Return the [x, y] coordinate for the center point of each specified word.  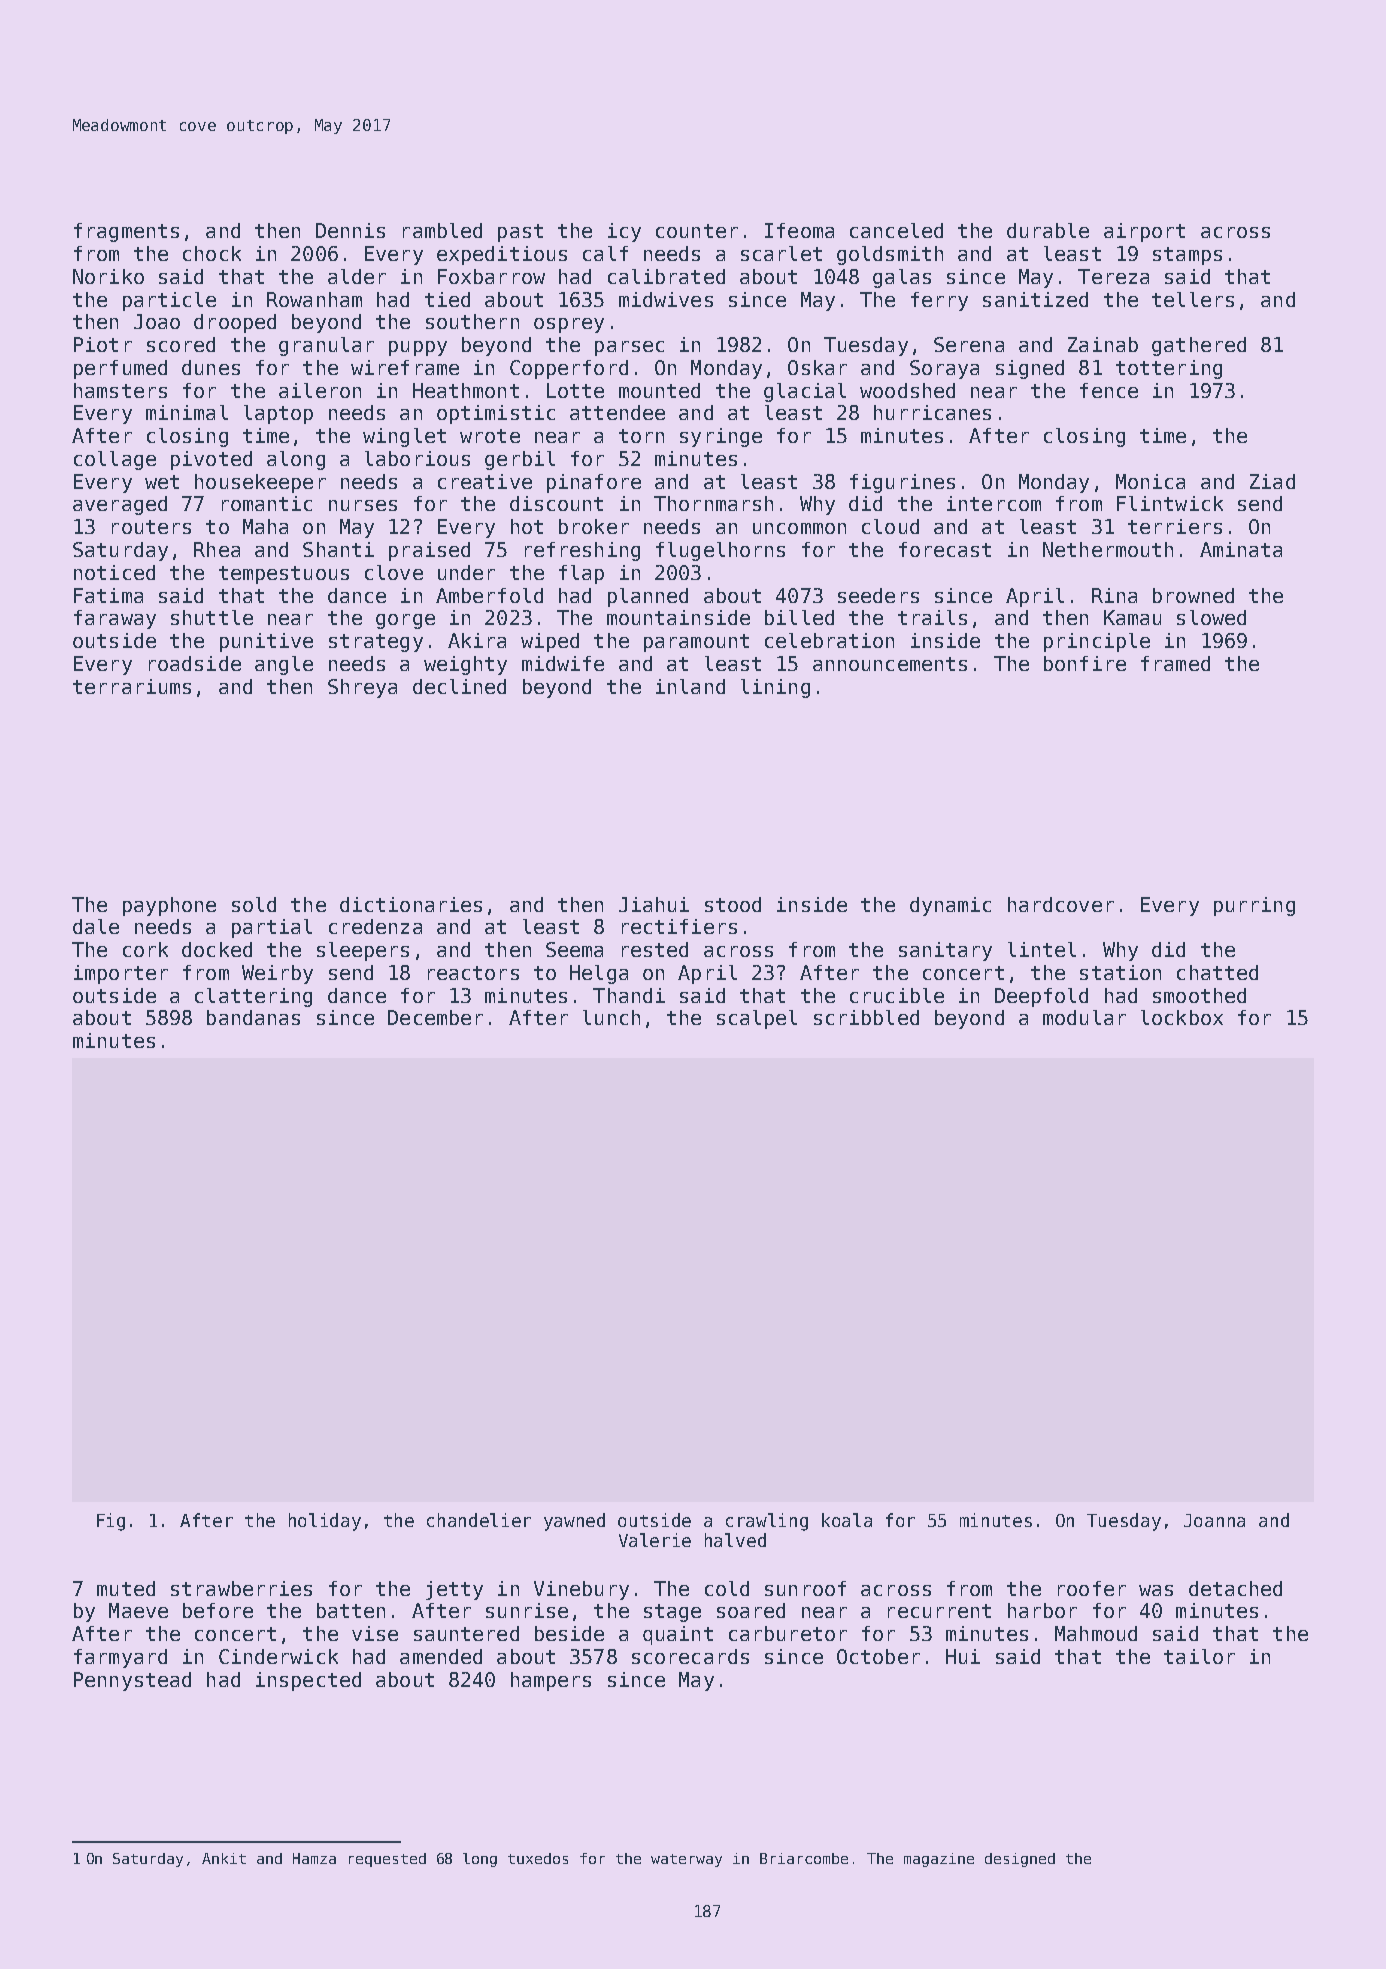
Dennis [350, 230]
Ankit [224, 1858]
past [520, 233]
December [435, 1017]
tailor [1199, 1656]
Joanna [1214, 1520]
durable [1048, 230]
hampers [551, 1681]
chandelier [479, 1520]
